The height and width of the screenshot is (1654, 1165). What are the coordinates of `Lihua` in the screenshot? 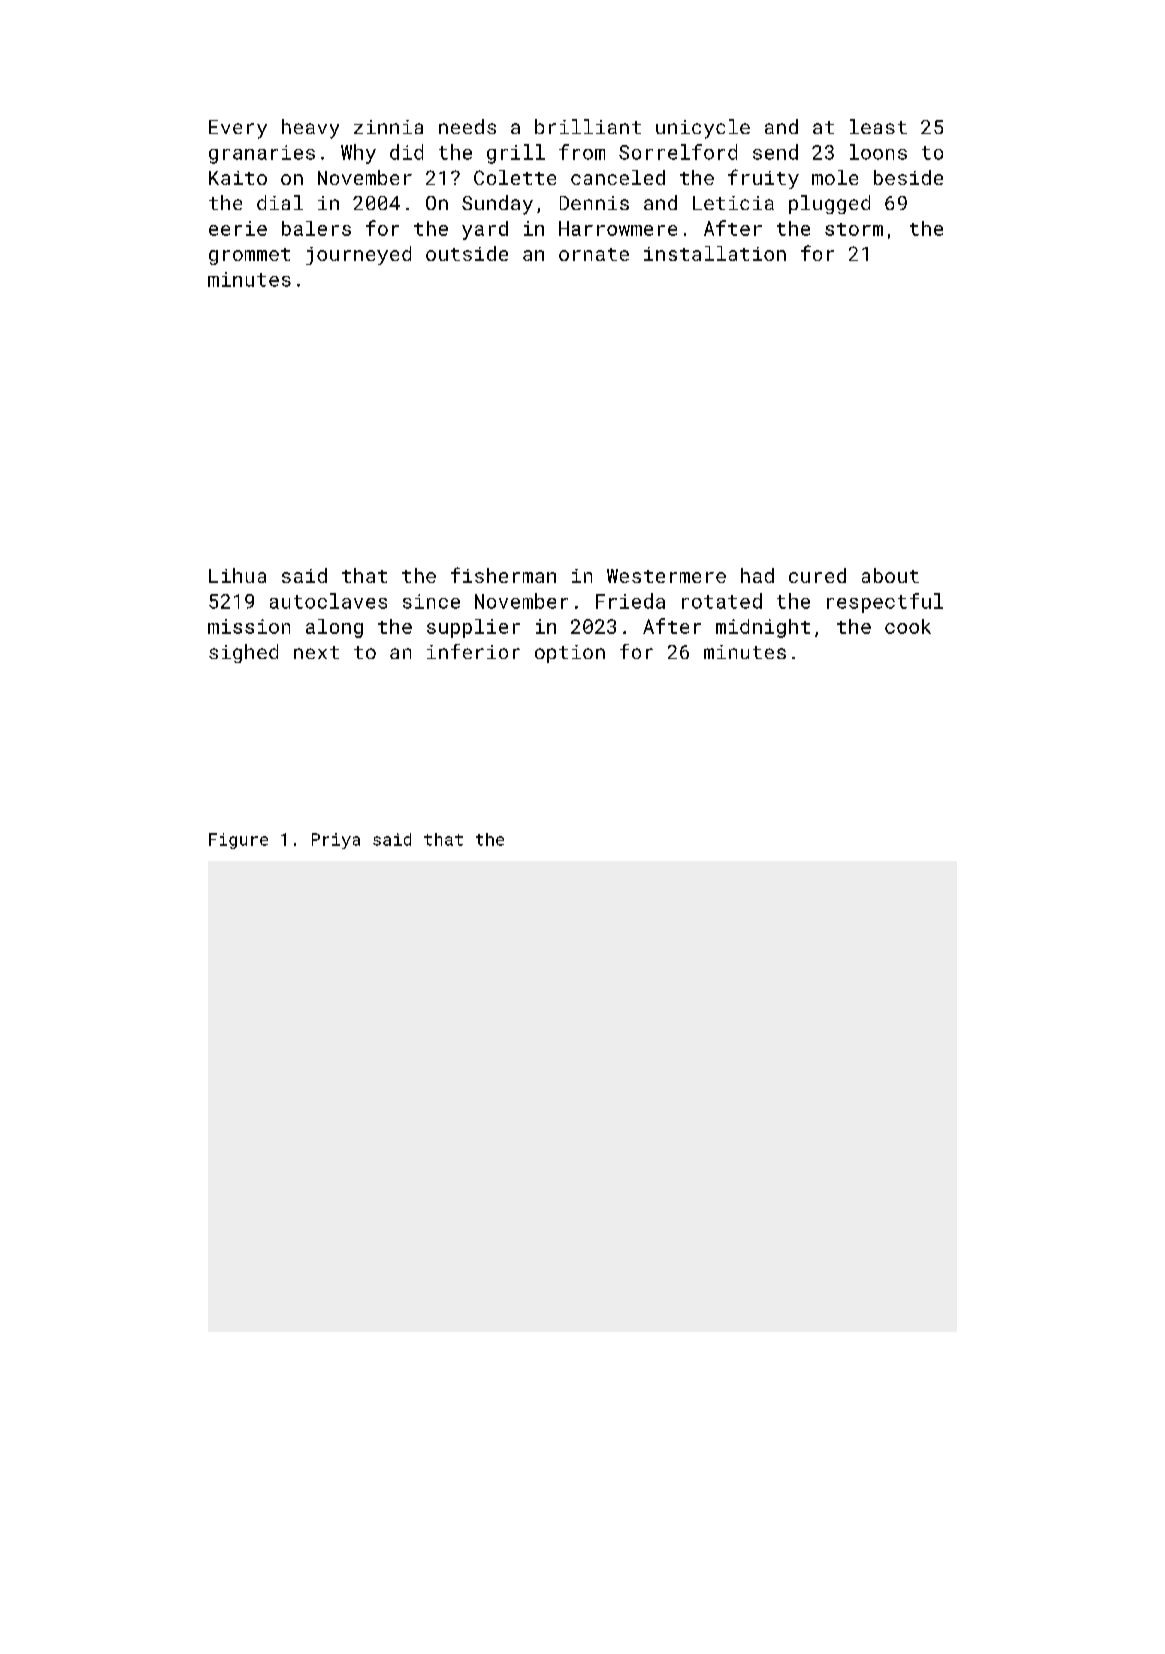 It's located at (237, 575).
